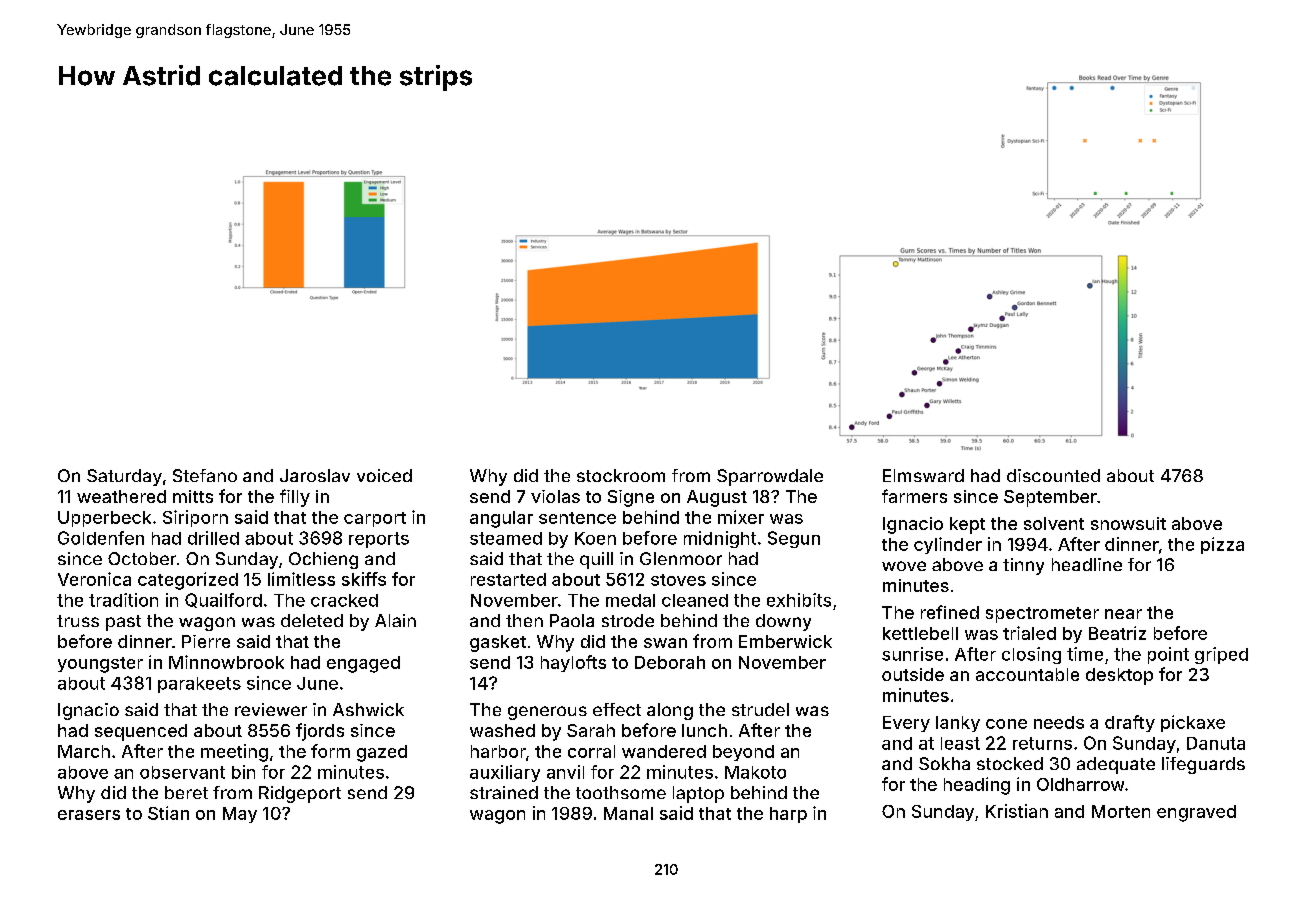 The width and height of the page is (1308, 924). I want to click on categorized, so click(188, 581).
